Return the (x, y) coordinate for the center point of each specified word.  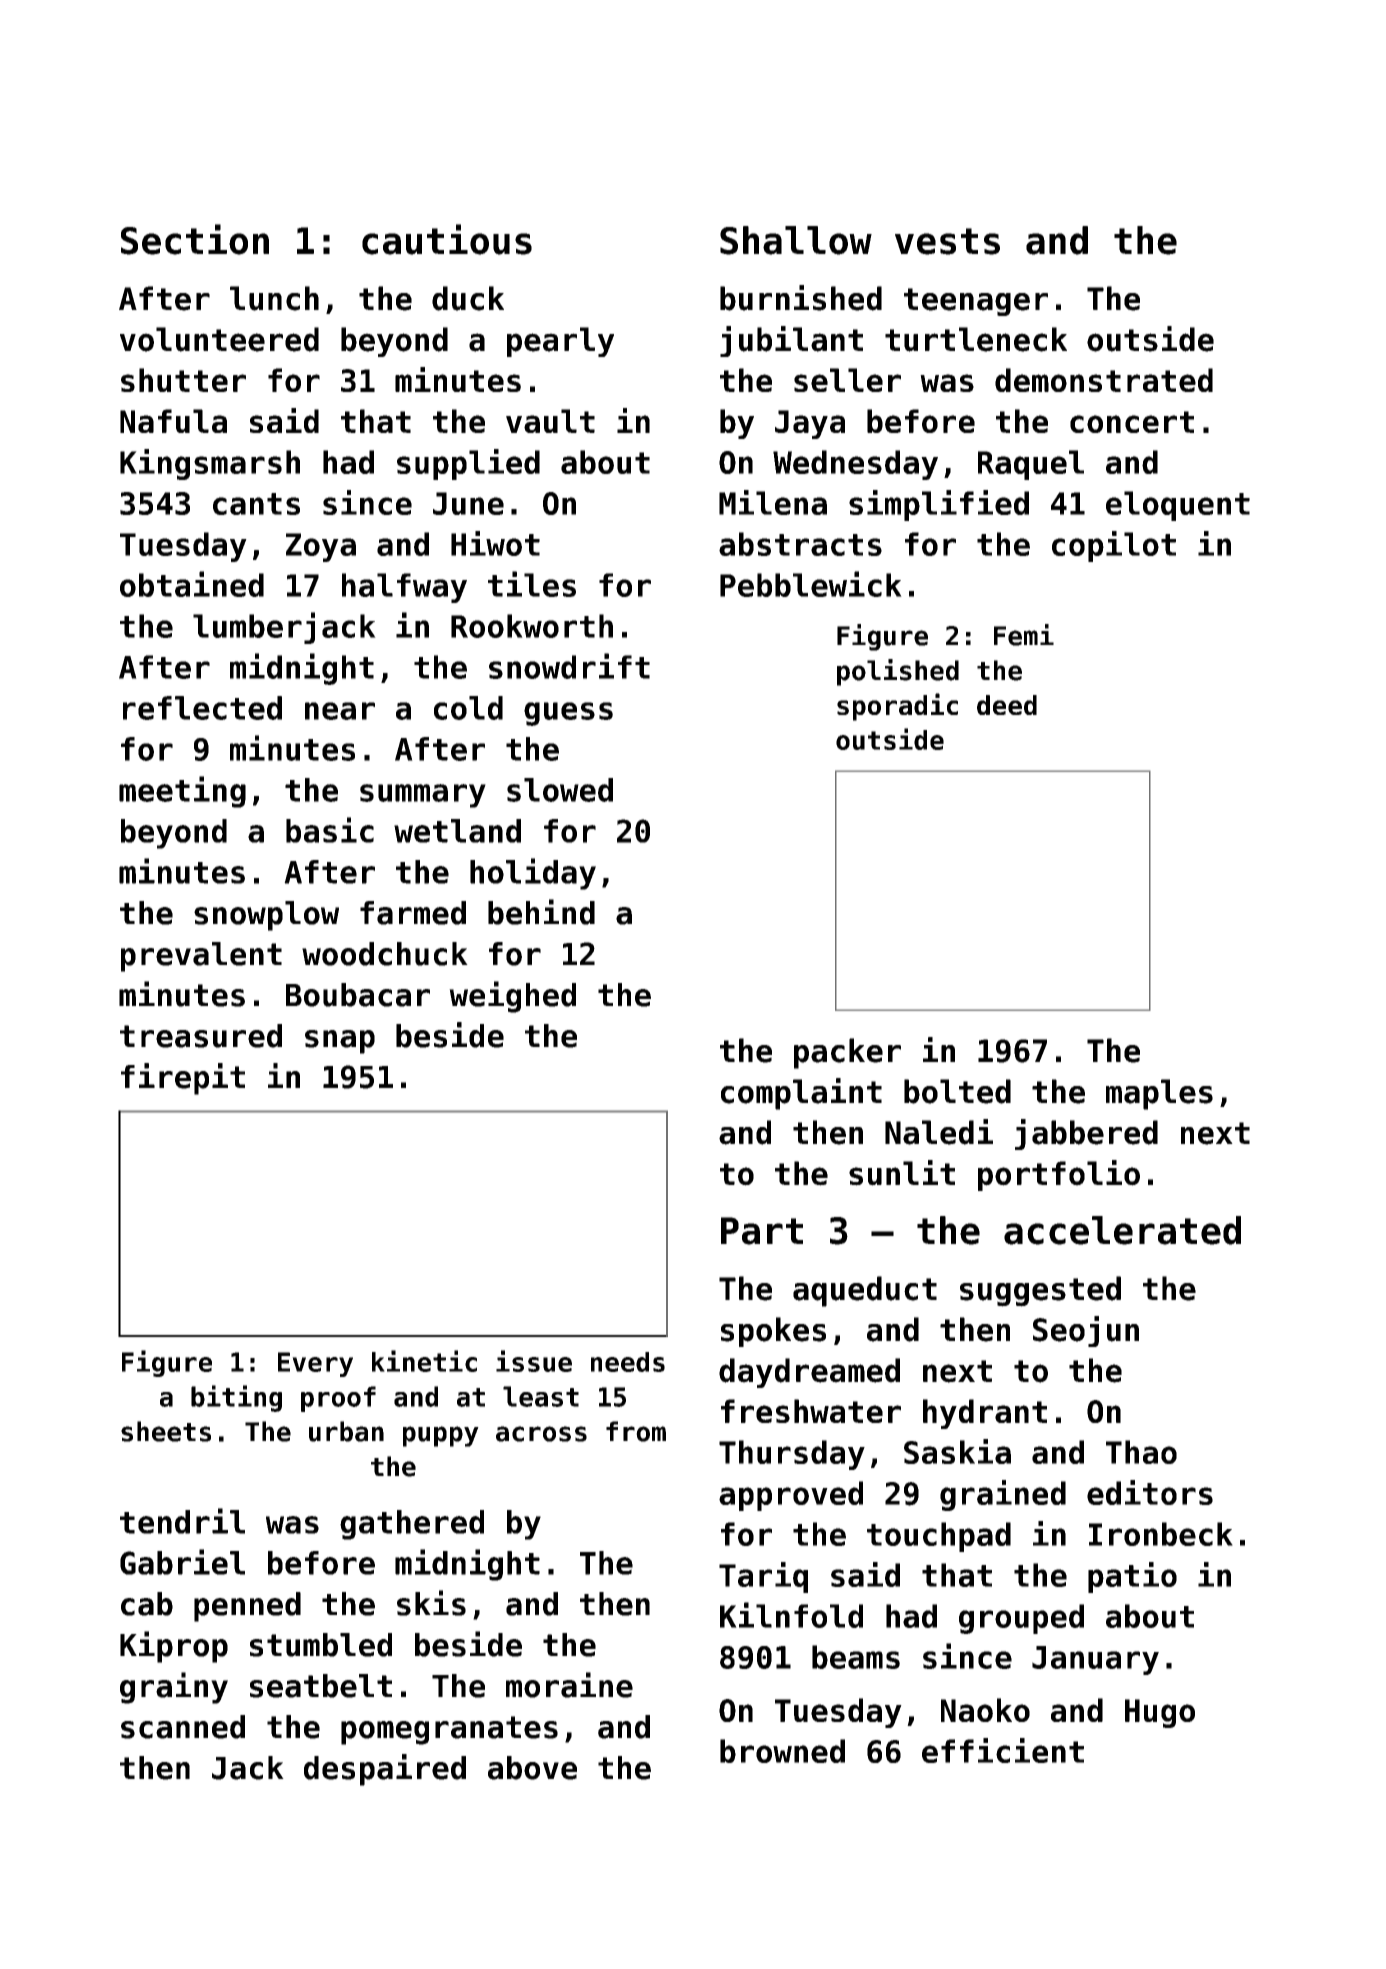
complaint (801, 1094)
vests (947, 241)
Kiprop (174, 1647)
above (532, 1768)
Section (195, 239)
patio (1132, 1577)
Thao (1141, 1452)
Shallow (796, 240)
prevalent (201, 957)
